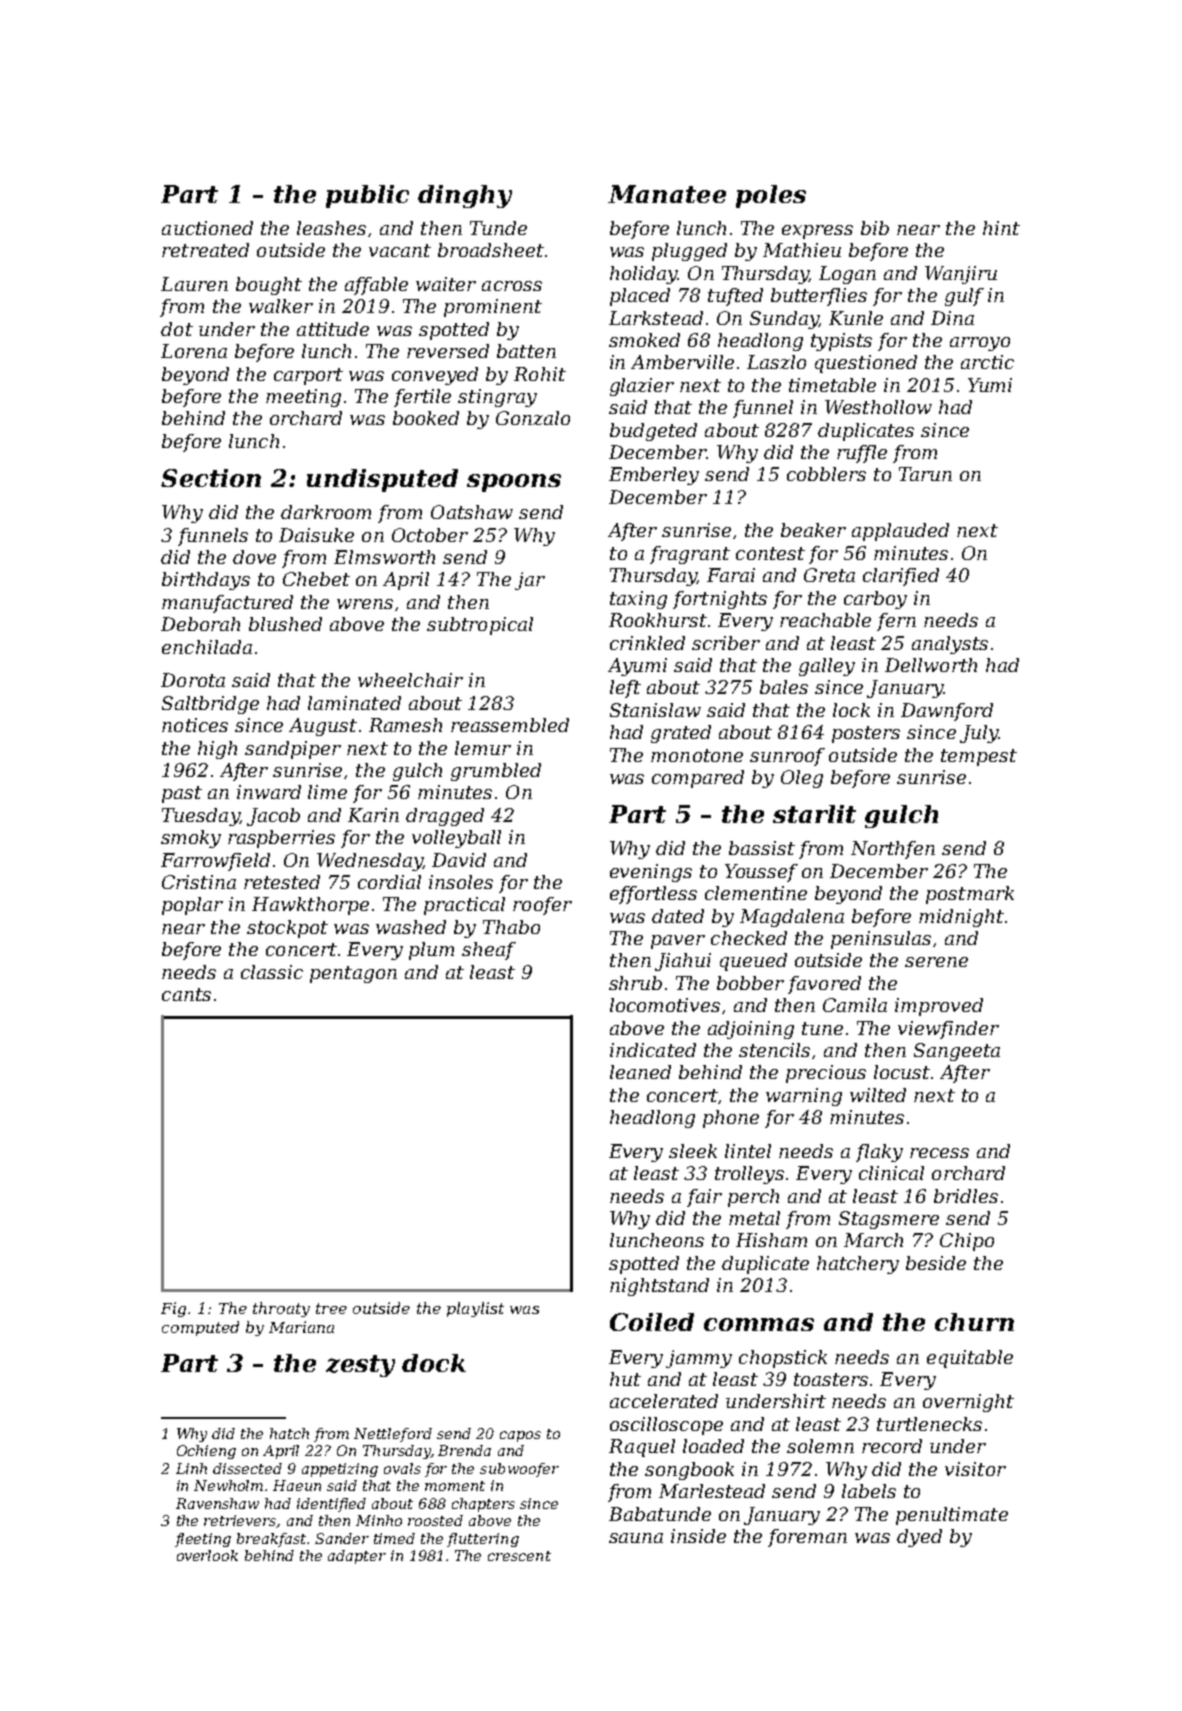  I want to click on adapter, so click(357, 1557).
